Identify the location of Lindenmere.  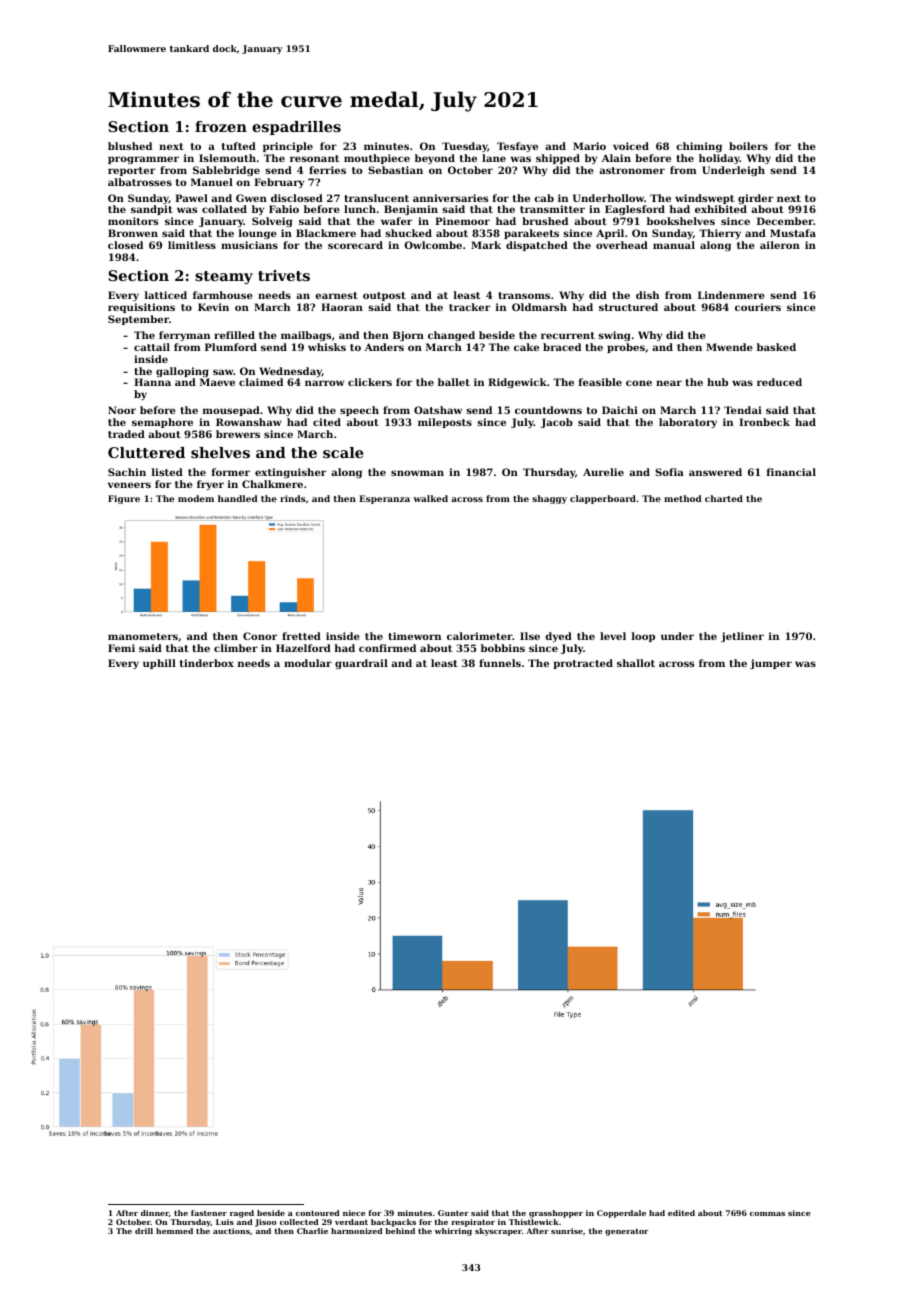
(731, 295).
